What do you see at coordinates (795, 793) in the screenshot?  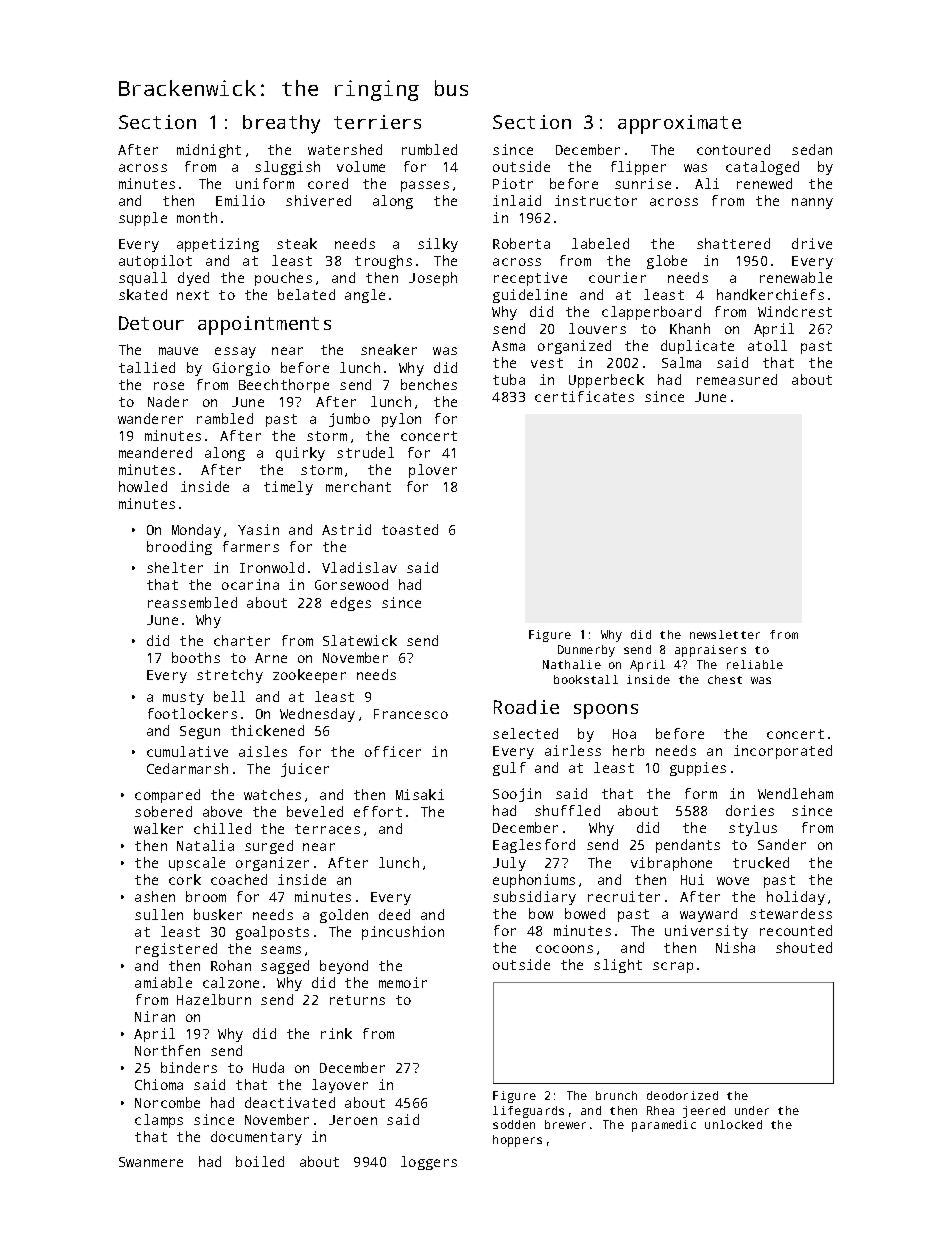 I see `Wendleham` at bounding box center [795, 793].
